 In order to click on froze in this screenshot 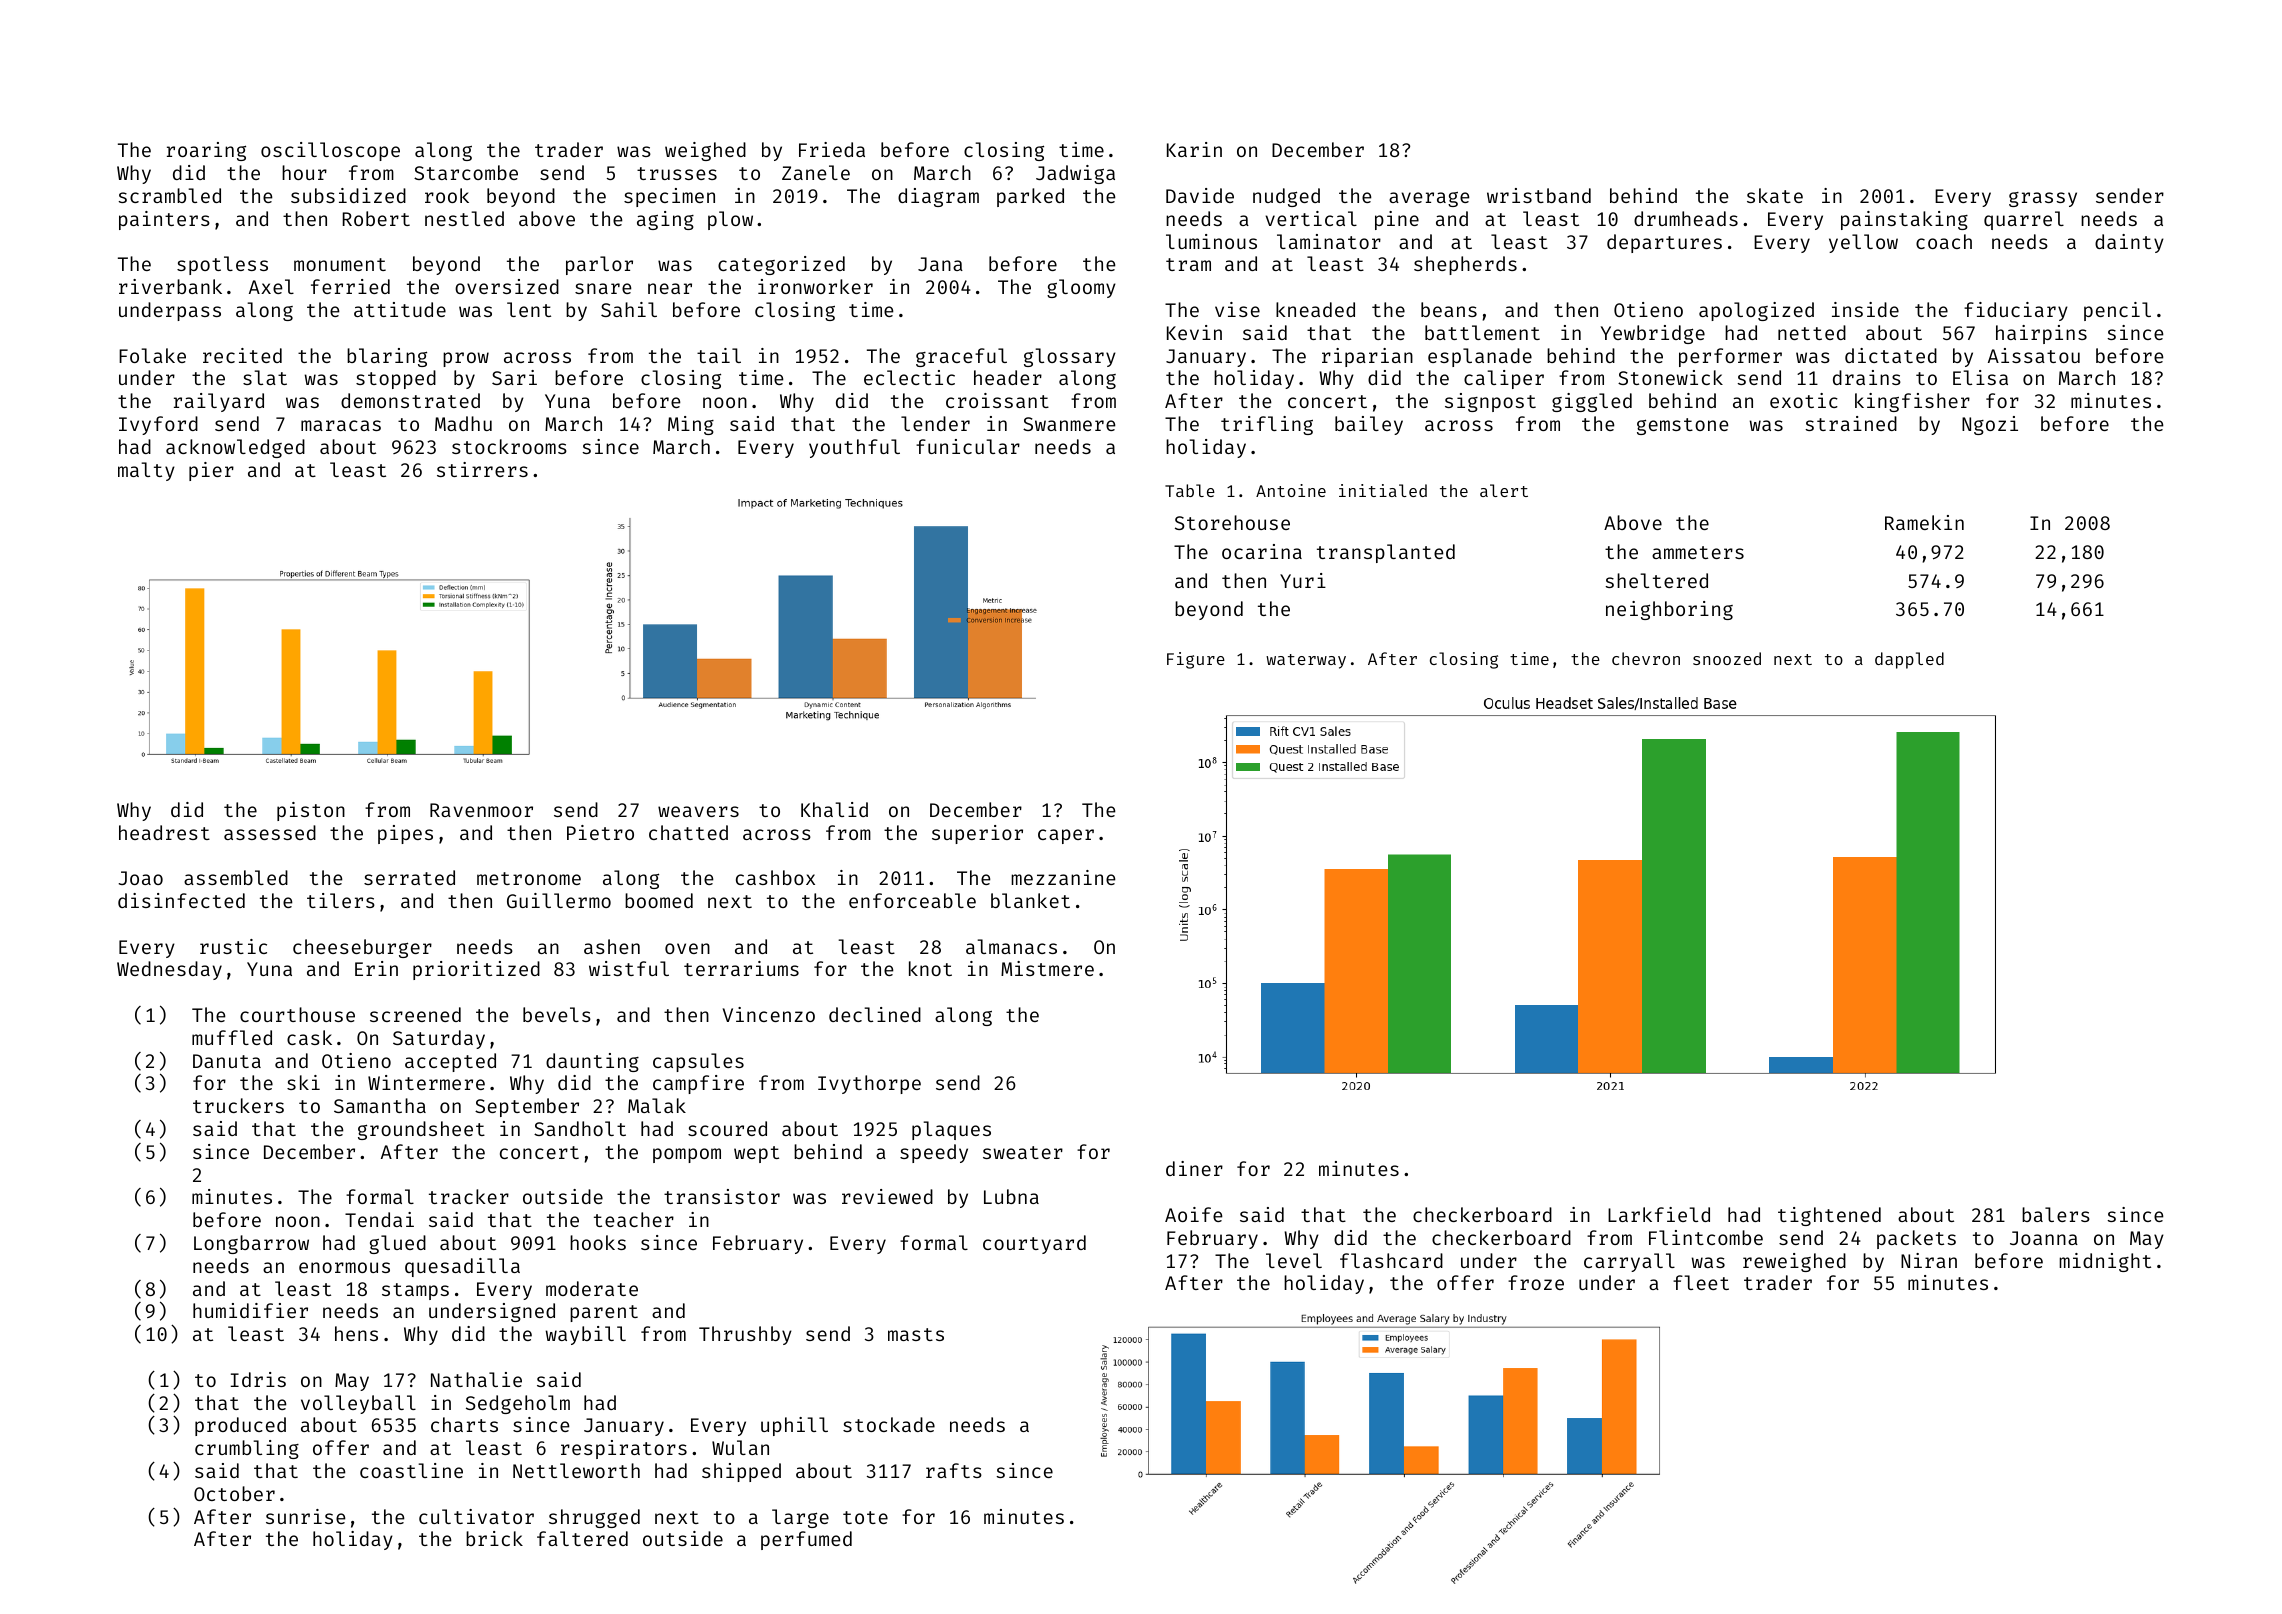, I will do `click(1536, 1282)`.
